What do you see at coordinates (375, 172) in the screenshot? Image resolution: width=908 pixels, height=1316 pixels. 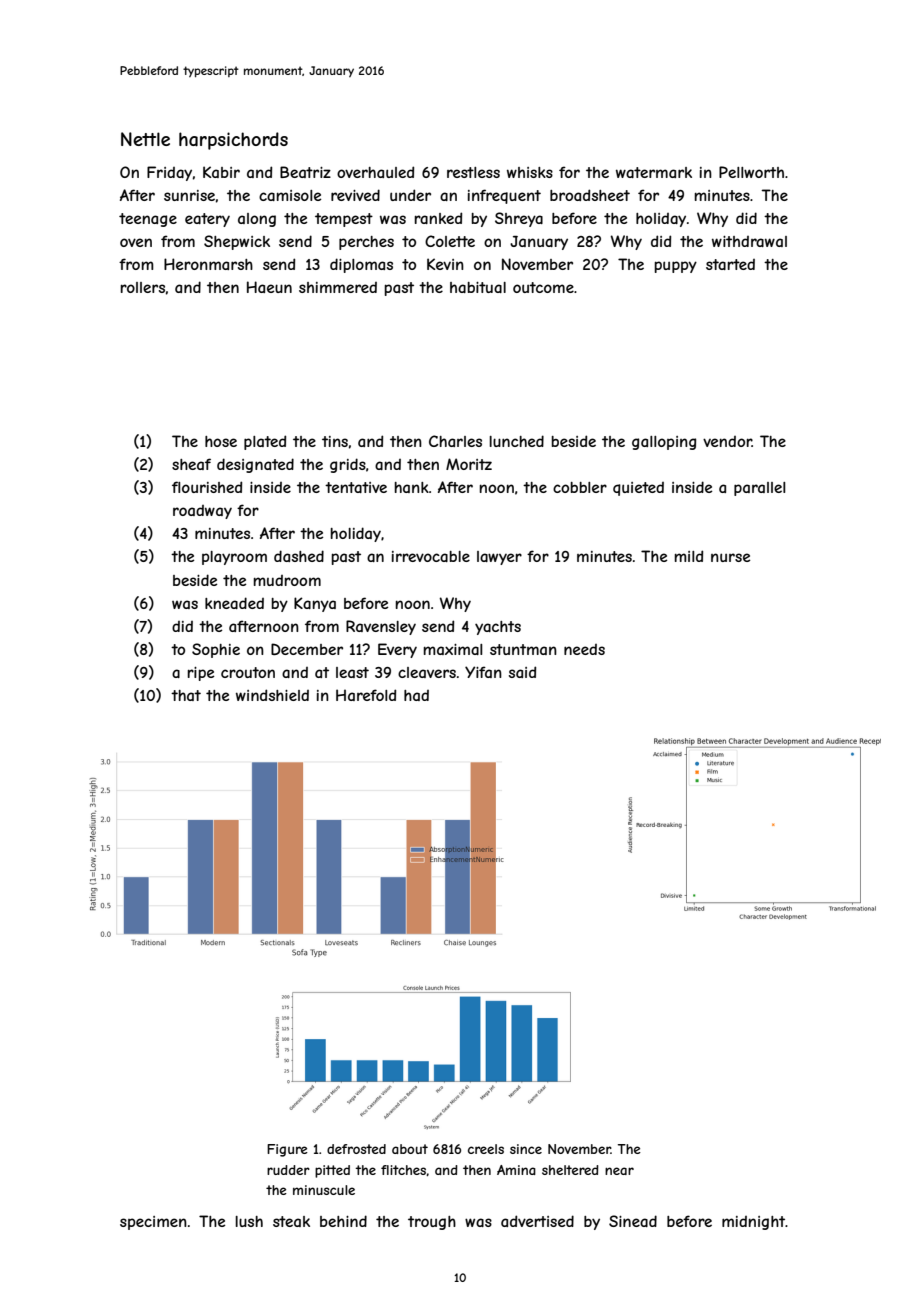 I see `overhauled` at bounding box center [375, 172].
